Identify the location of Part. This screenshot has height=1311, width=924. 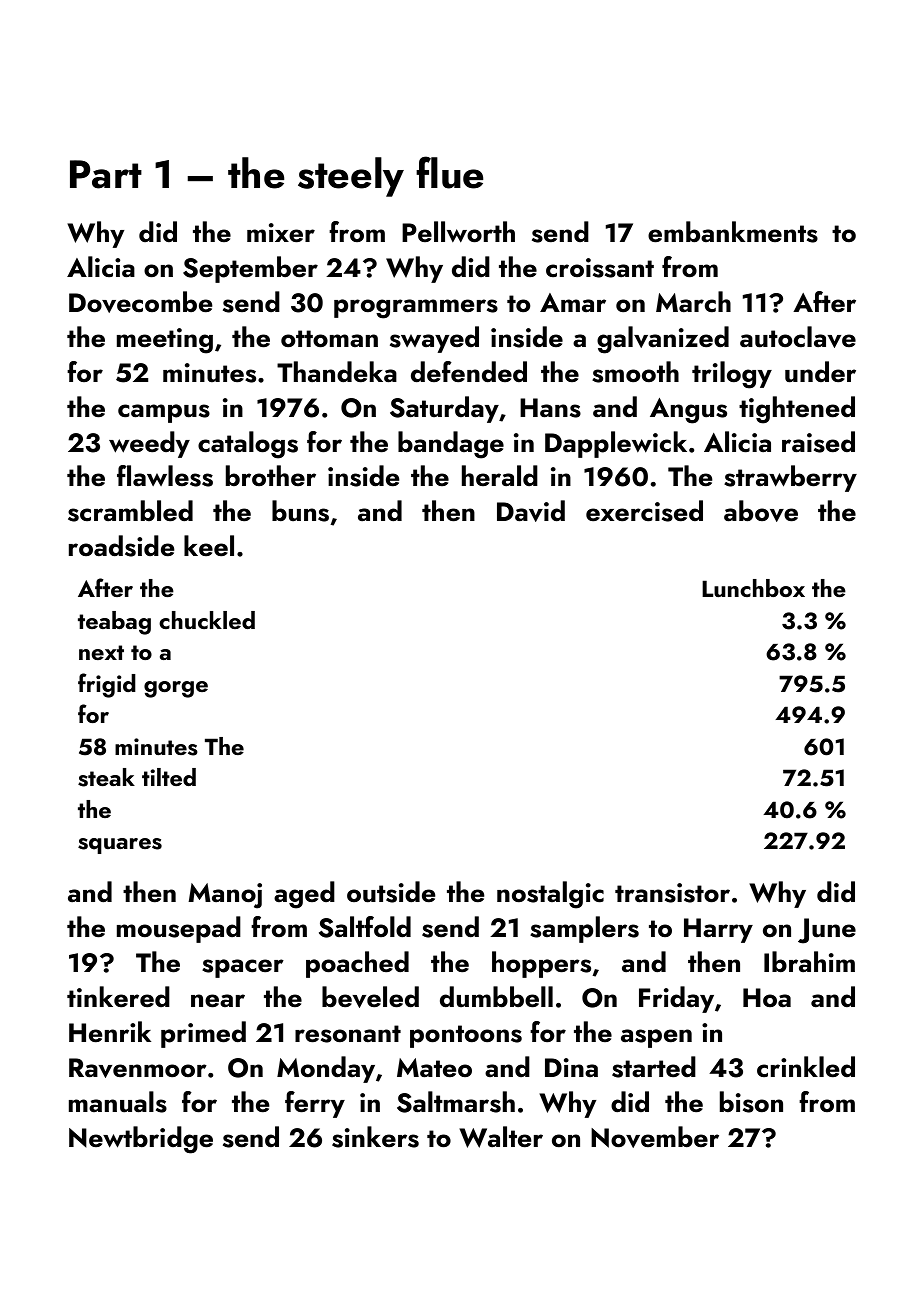
(106, 174).
